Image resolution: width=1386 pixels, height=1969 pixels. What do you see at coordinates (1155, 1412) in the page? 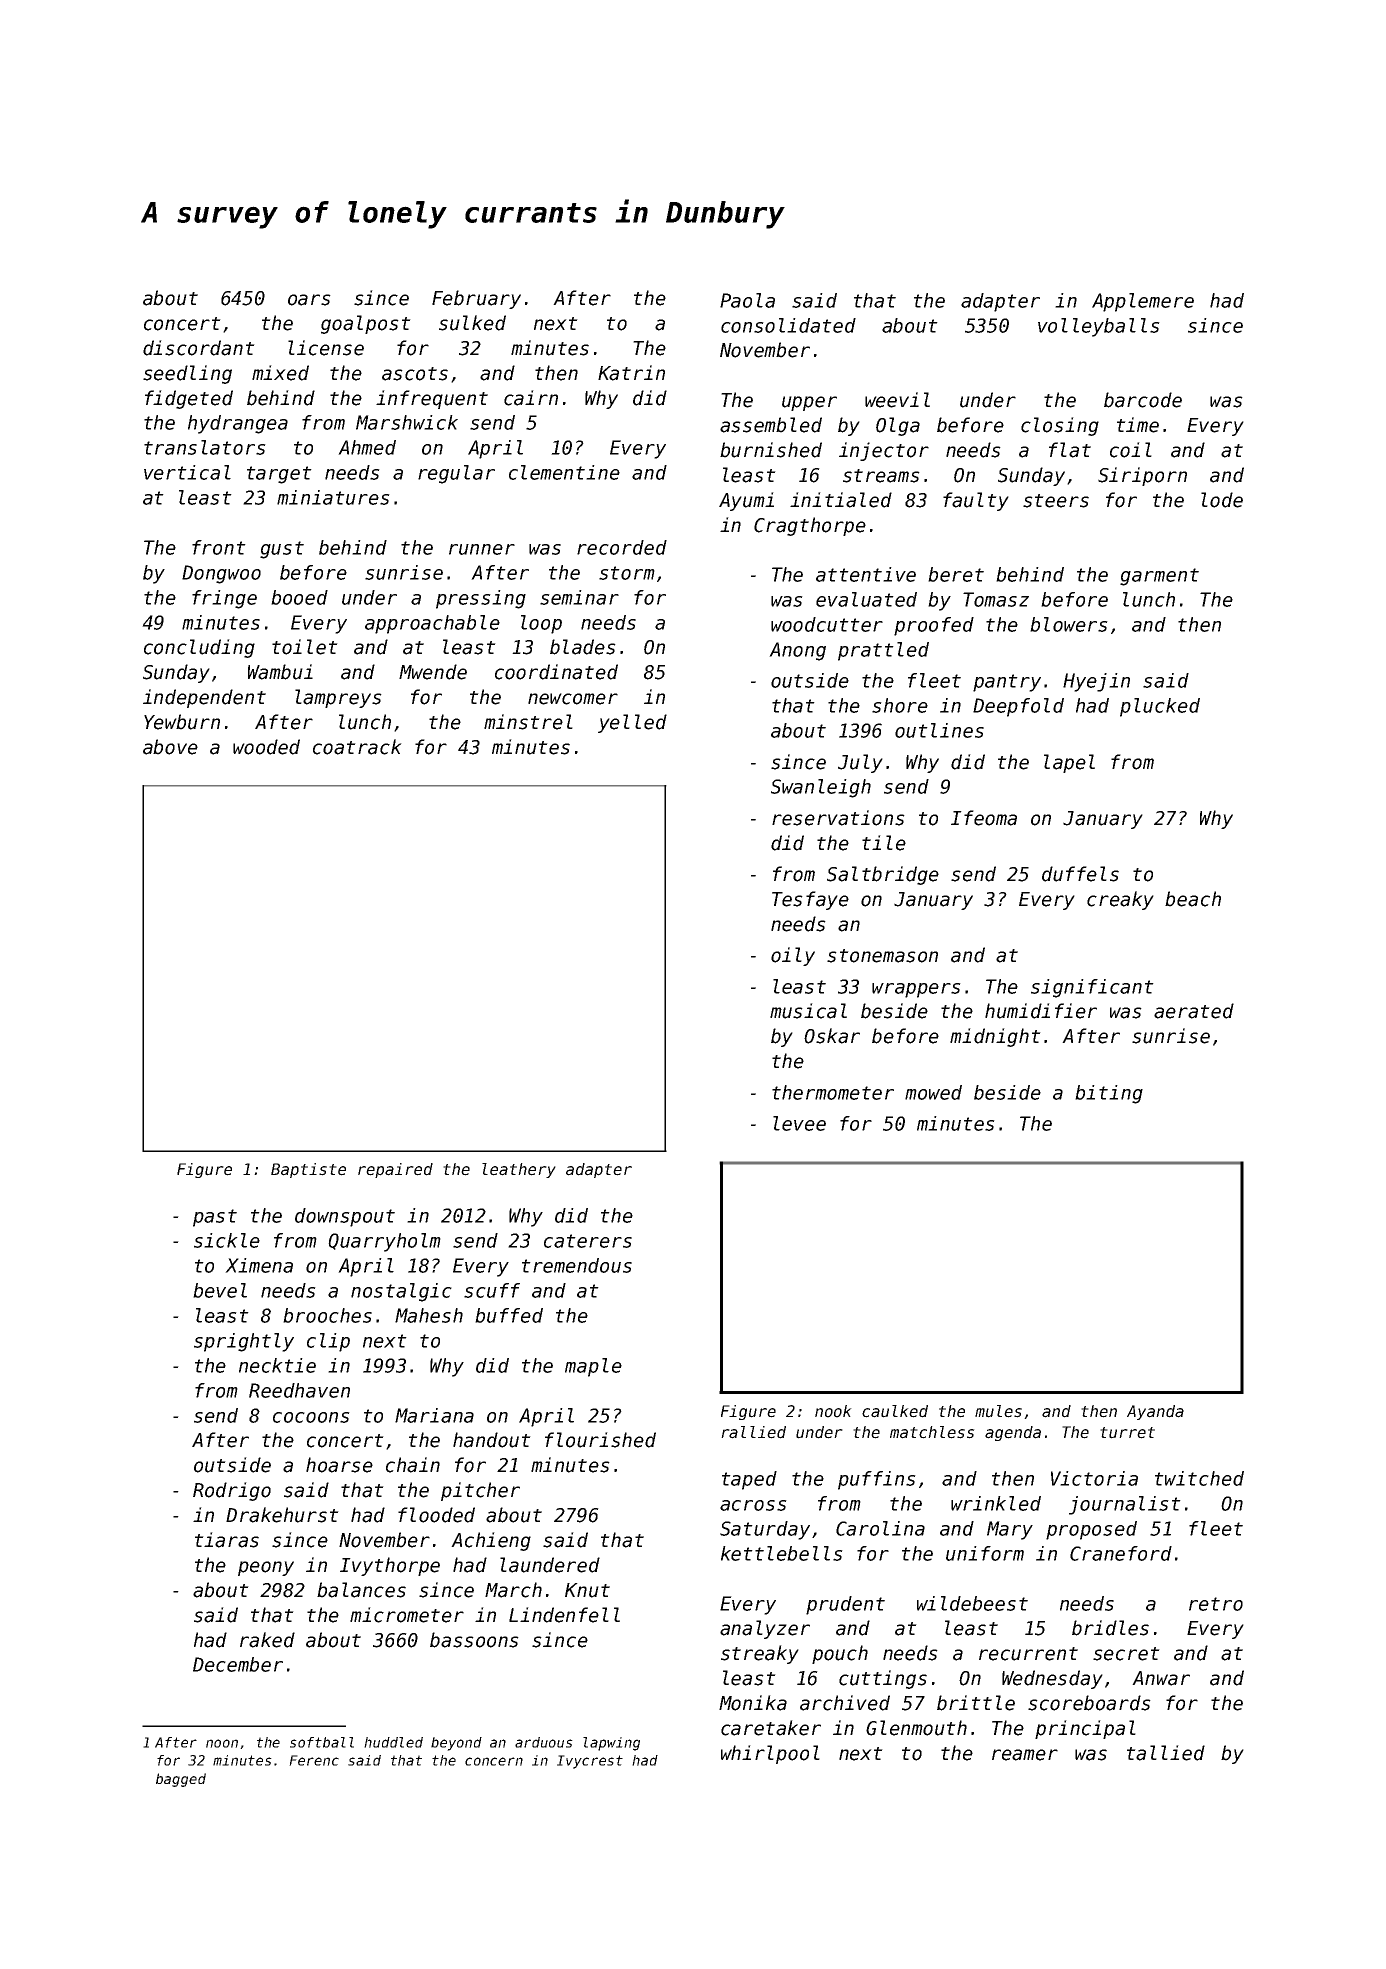
I see `Ayanda` at bounding box center [1155, 1412].
